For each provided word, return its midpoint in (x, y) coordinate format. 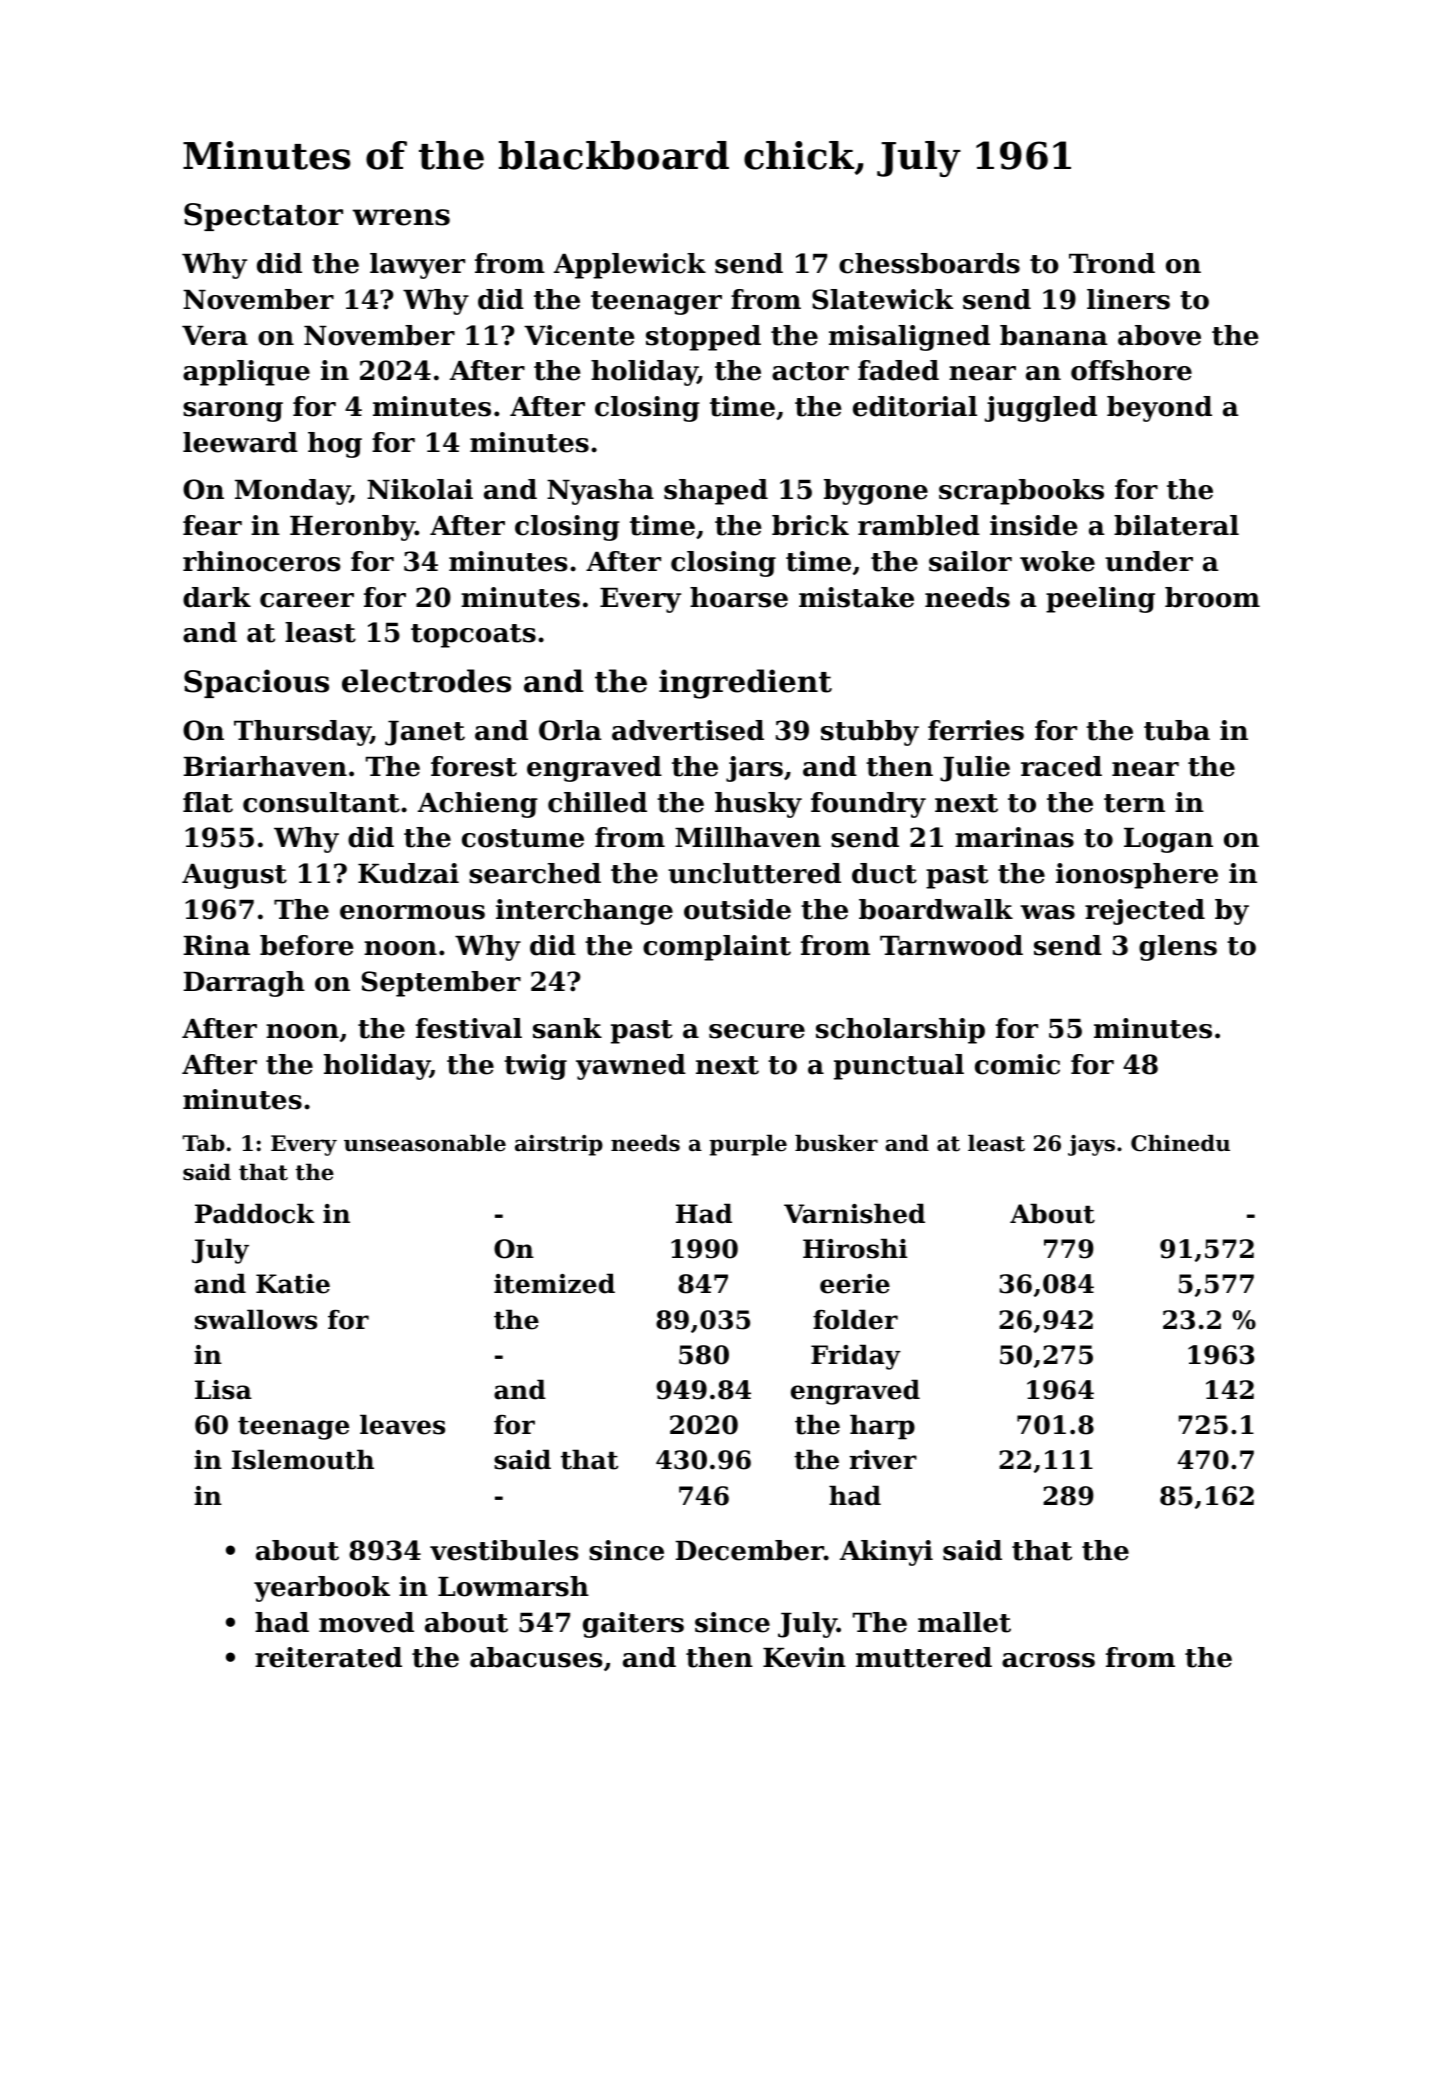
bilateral (1176, 525)
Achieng (478, 805)
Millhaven (748, 837)
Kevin (804, 1657)
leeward (240, 442)
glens (1178, 948)
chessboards (929, 263)
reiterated (328, 1657)
